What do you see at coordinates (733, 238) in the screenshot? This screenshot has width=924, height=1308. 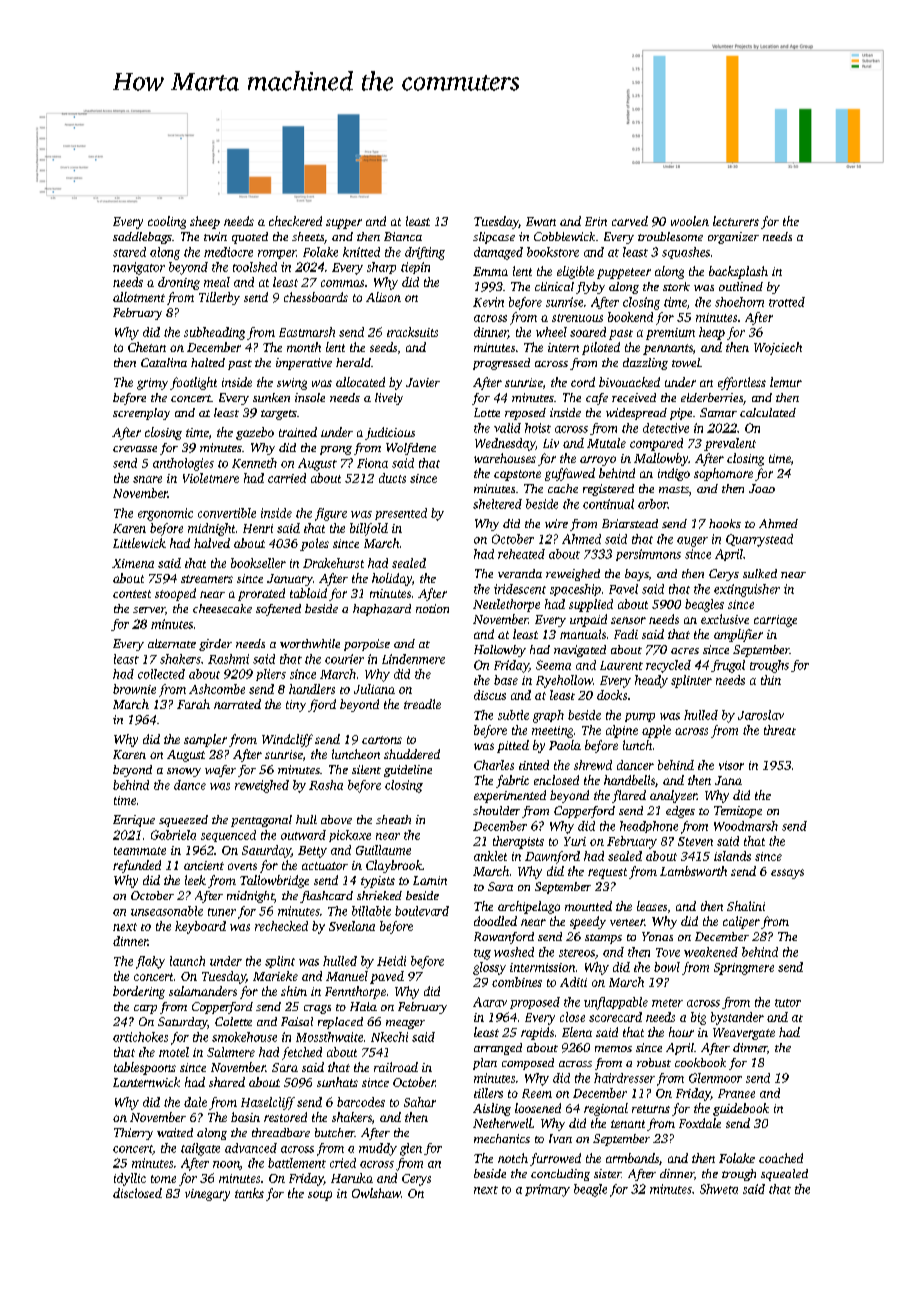 I see `organizer` at bounding box center [733, 238].
